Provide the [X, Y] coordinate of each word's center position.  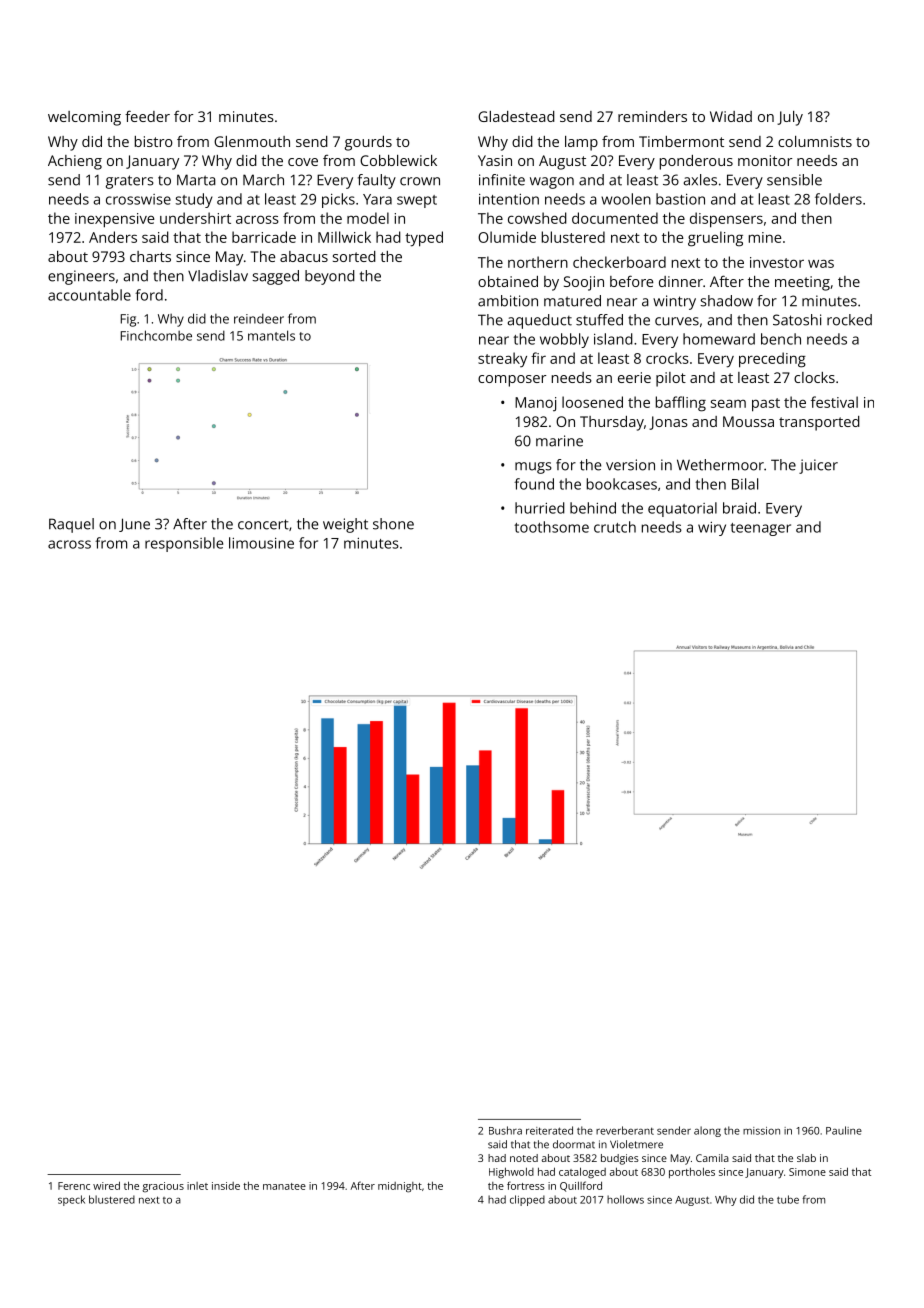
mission [761, 1131]
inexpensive [115, 220]
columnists [815, 141]
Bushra [505, 1130]
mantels [271, 335]
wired [106, 1185]
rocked [849, 320]
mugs [533, 468]
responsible [184, 544]
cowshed [537, 218]
